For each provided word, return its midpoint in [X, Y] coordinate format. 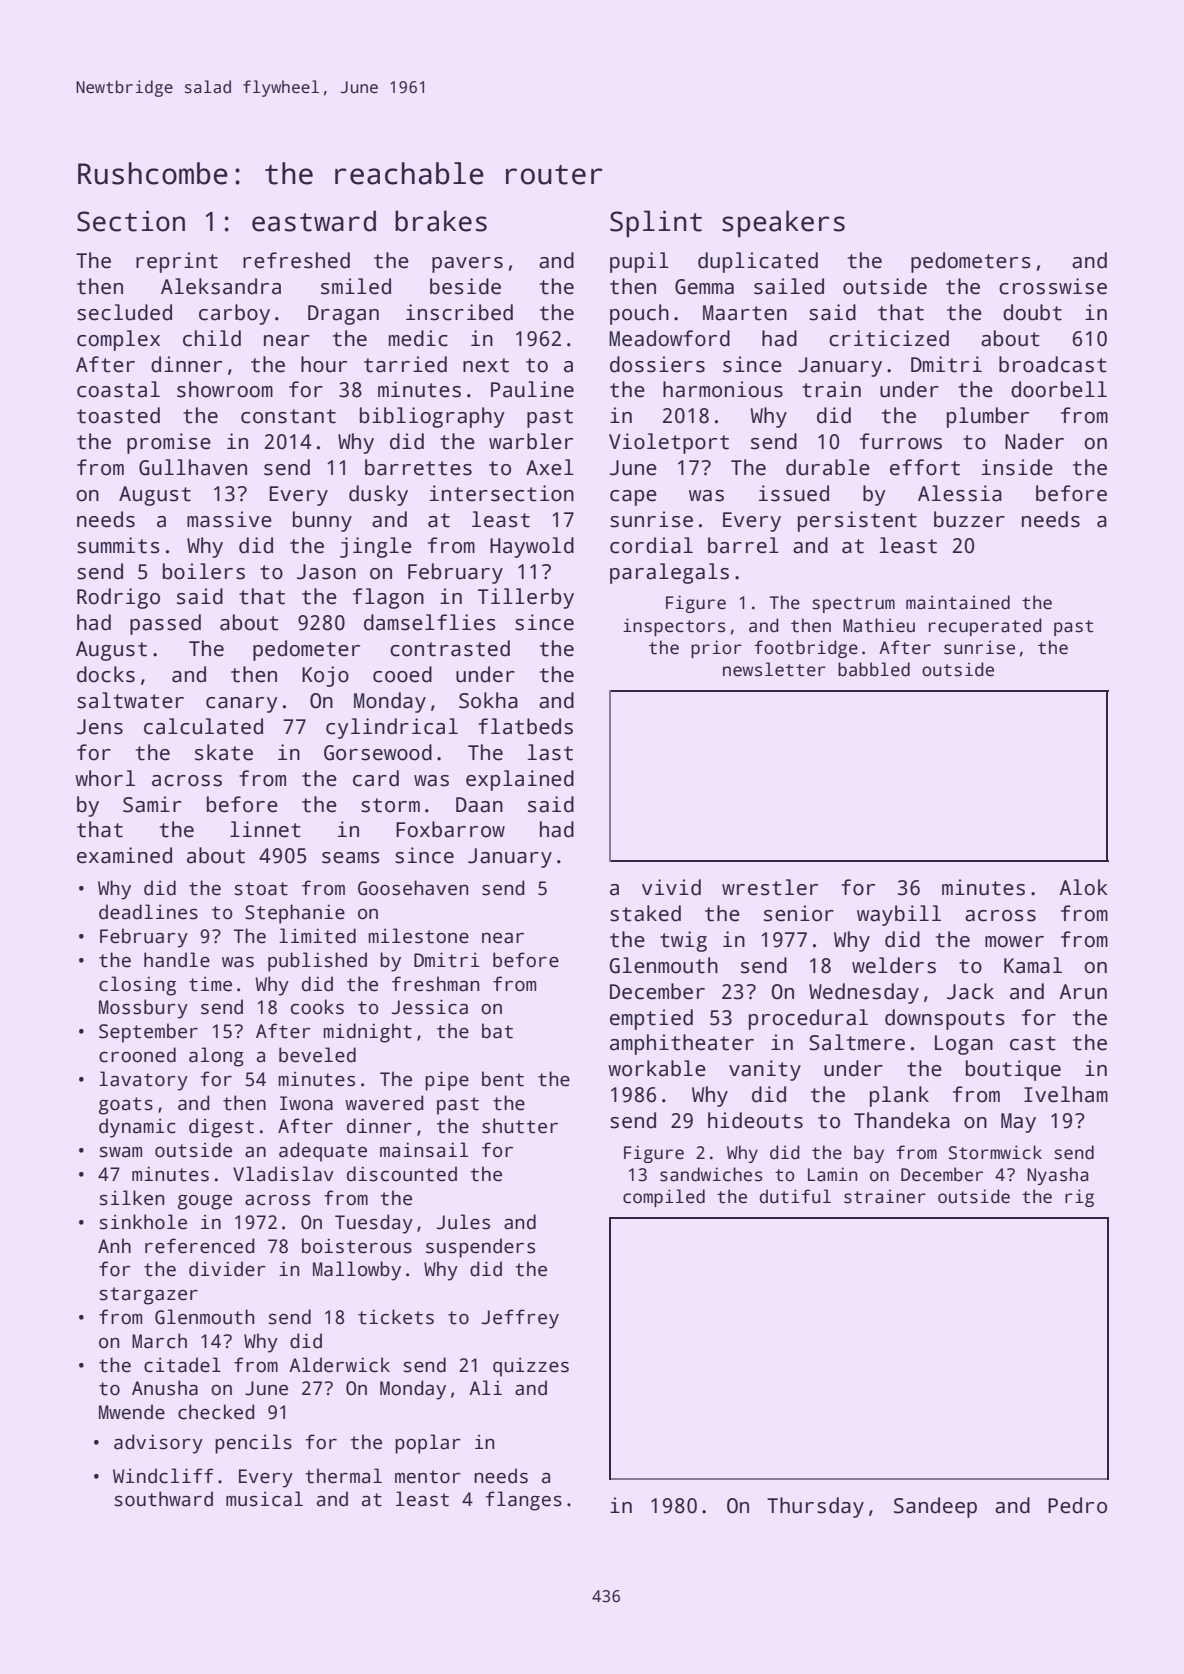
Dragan [343, 315]
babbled [874, 669]
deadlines [148, 912]
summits [118, 545]
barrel [743, 545]
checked [216, 1412]
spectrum [853, 605]
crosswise [1053, 286]
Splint [656, 223]
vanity [765, 1070]
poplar [428, 1444]
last [550, 752]
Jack [970, 991]
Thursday [815, 1507]
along [216, 1057]
